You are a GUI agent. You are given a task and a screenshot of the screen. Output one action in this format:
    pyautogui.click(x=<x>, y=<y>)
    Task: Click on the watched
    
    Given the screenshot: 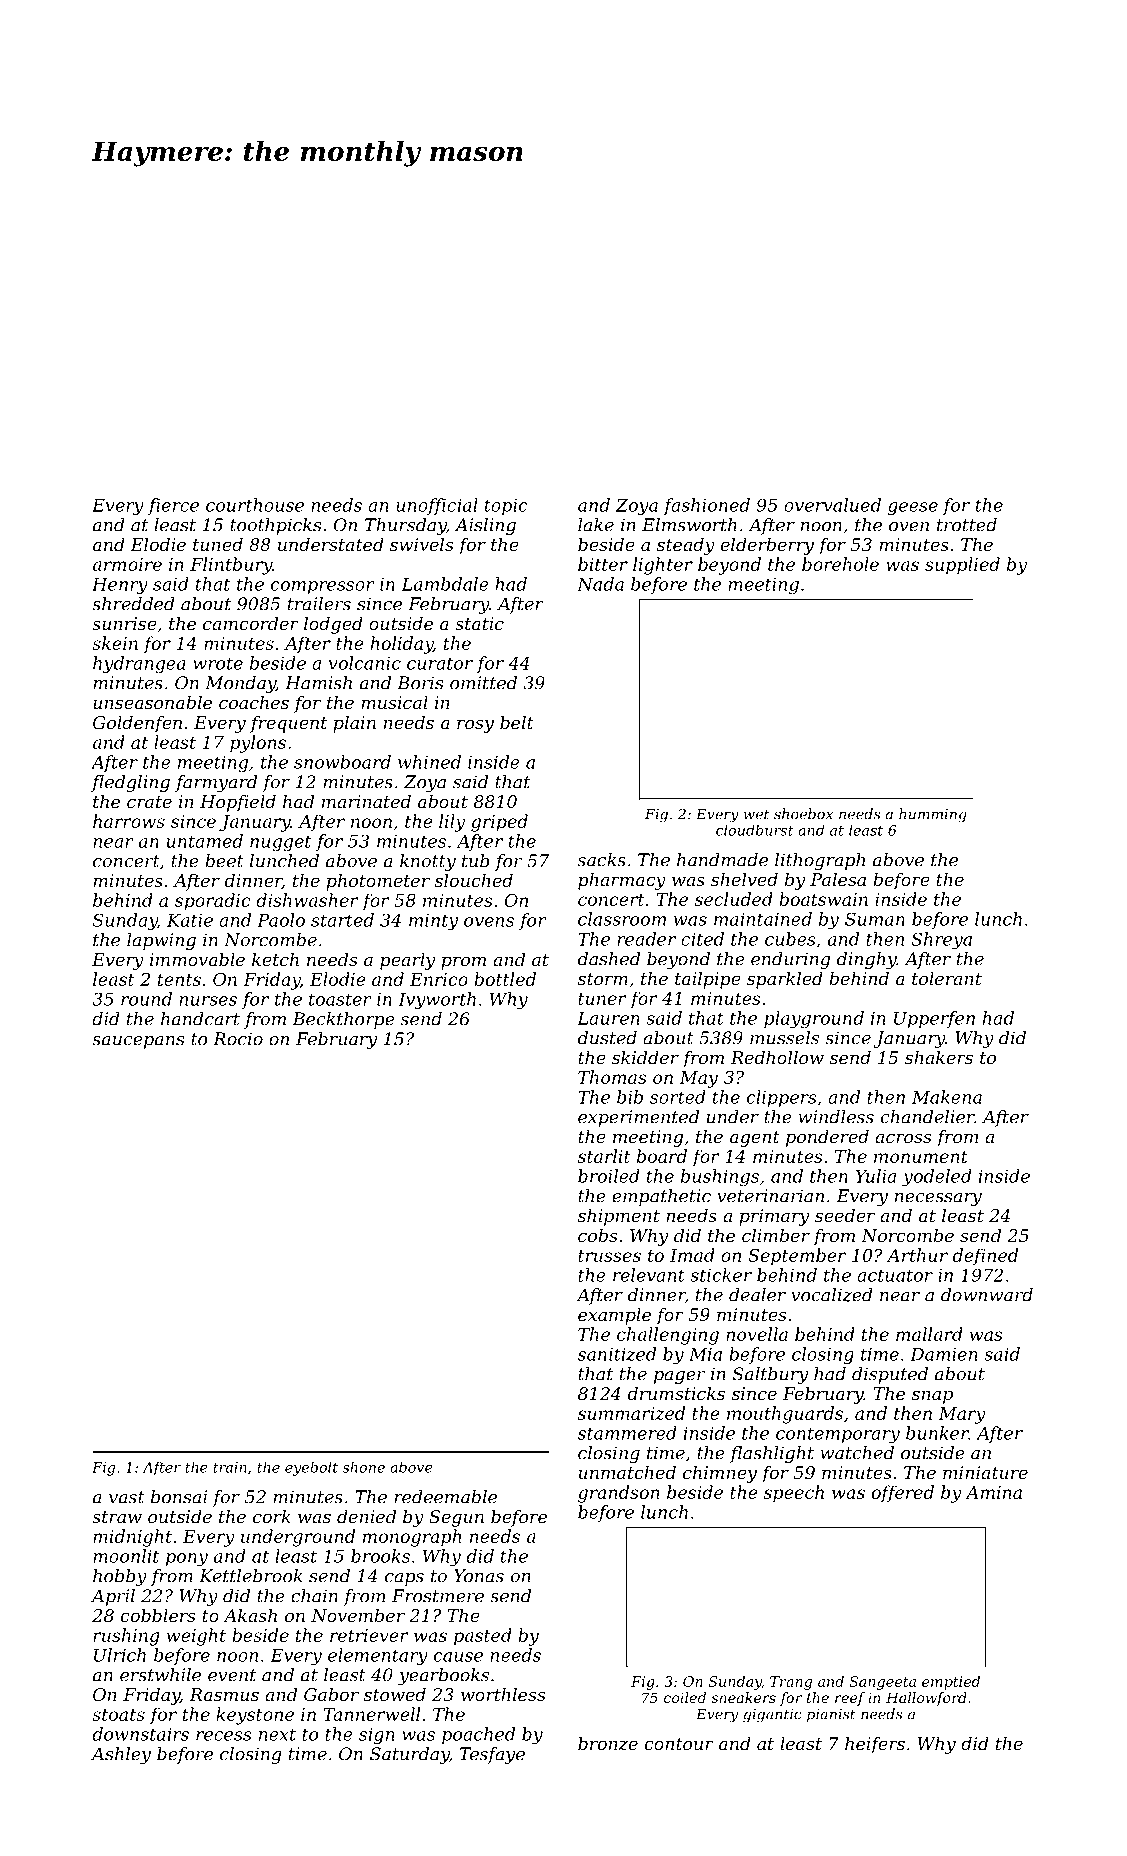 What is the action you would take?
    pyautogui.click(x=857, y=1453)
